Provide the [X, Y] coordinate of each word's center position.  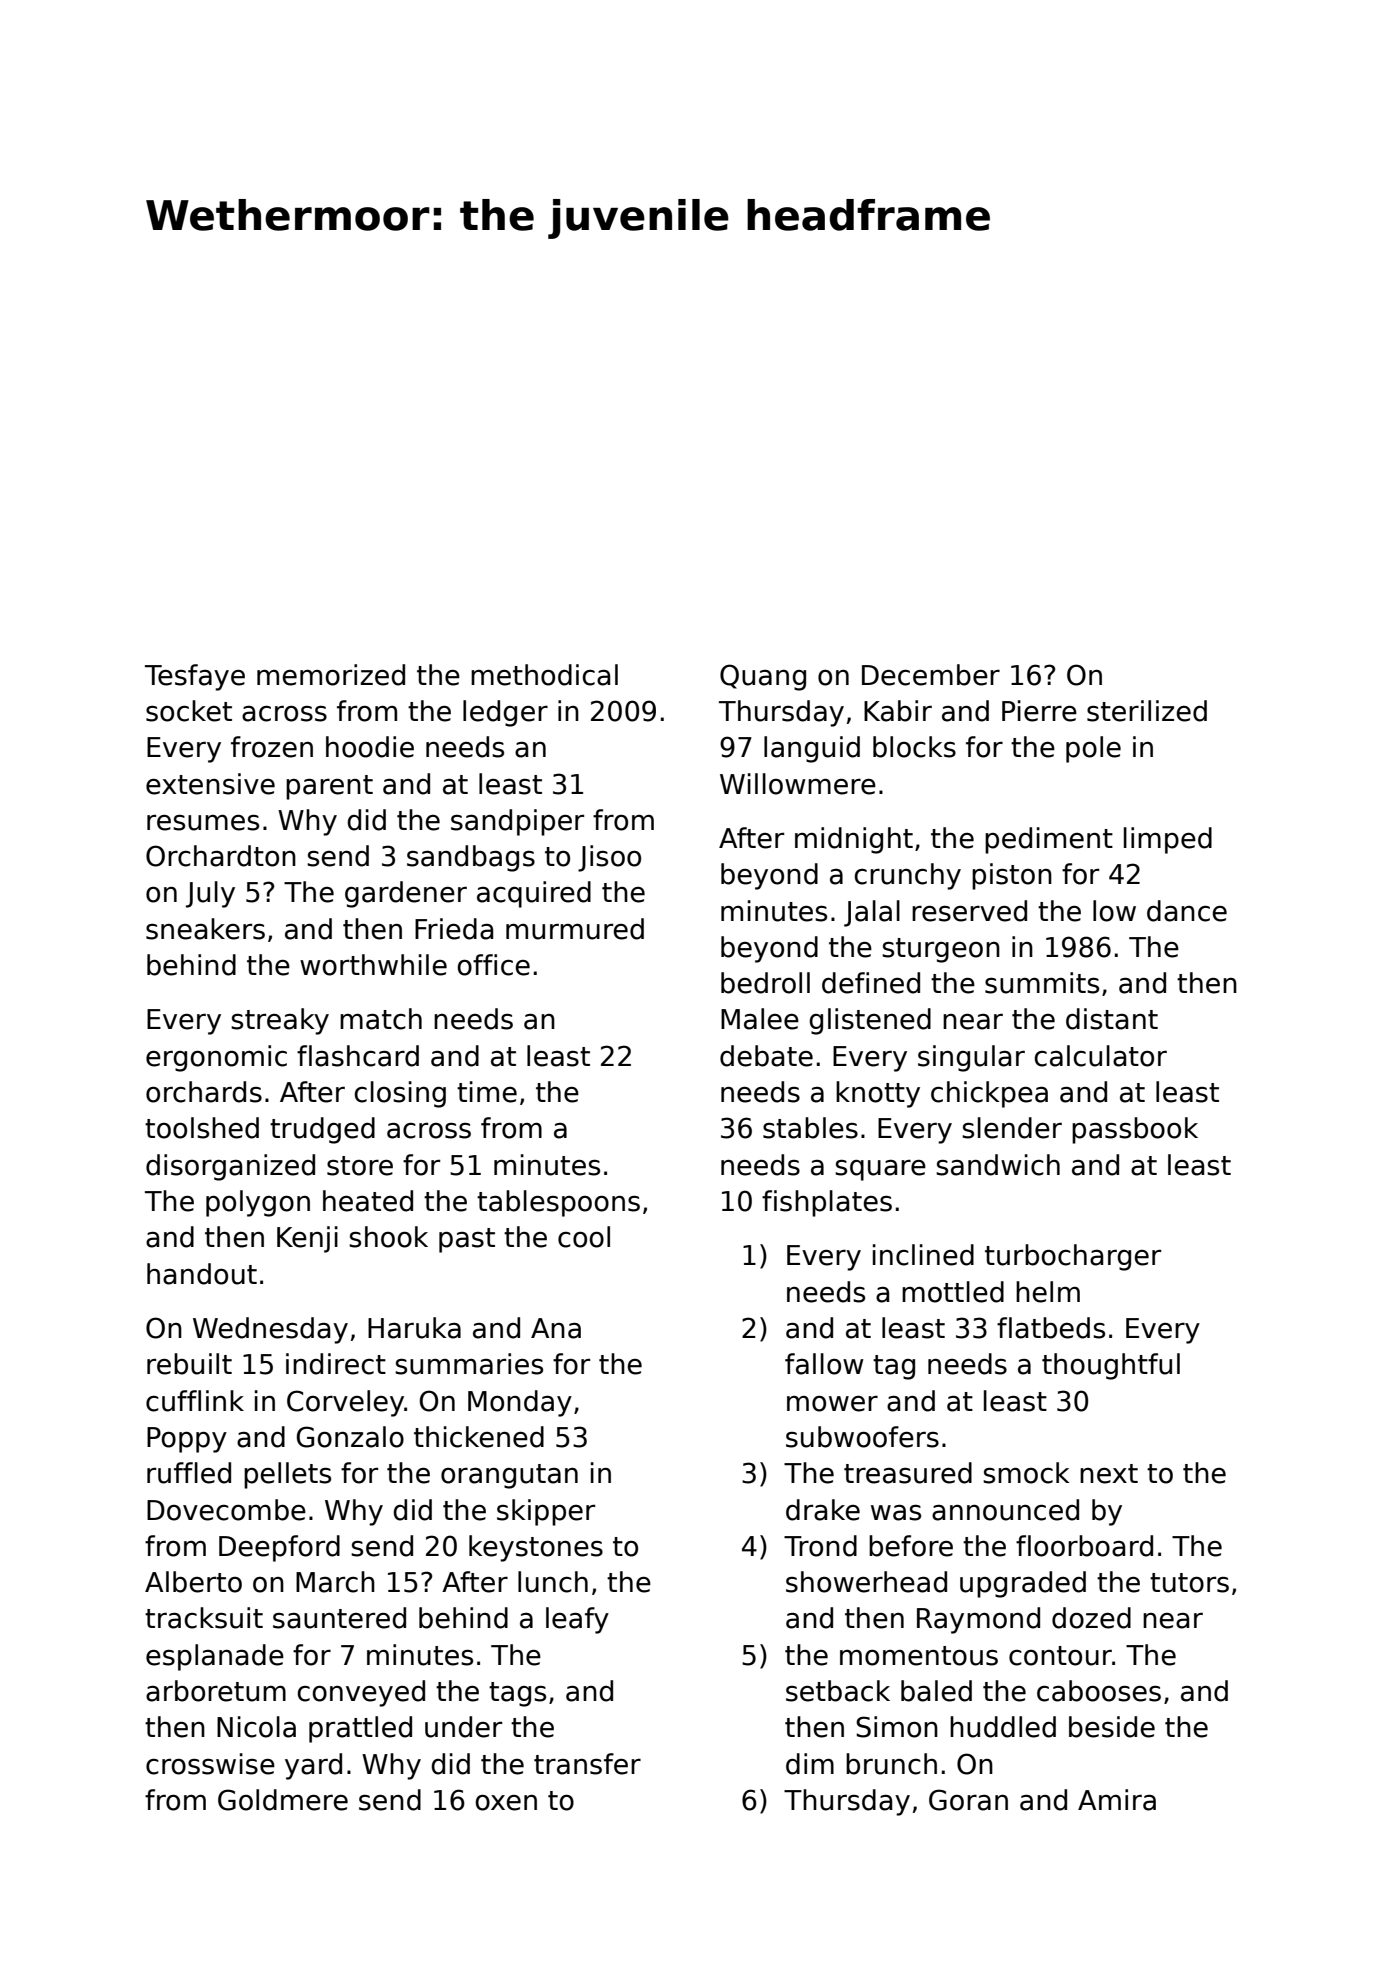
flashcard [358, 1056]
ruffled [189, 1473]
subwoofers [862, 1437]
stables [810, 1128]
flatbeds [1051, 1328]
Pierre [1039, 711]
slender [1012, 1128]
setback [838, 1691]
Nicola [256, 1727]
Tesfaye [195, 677]
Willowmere [798, 784]
